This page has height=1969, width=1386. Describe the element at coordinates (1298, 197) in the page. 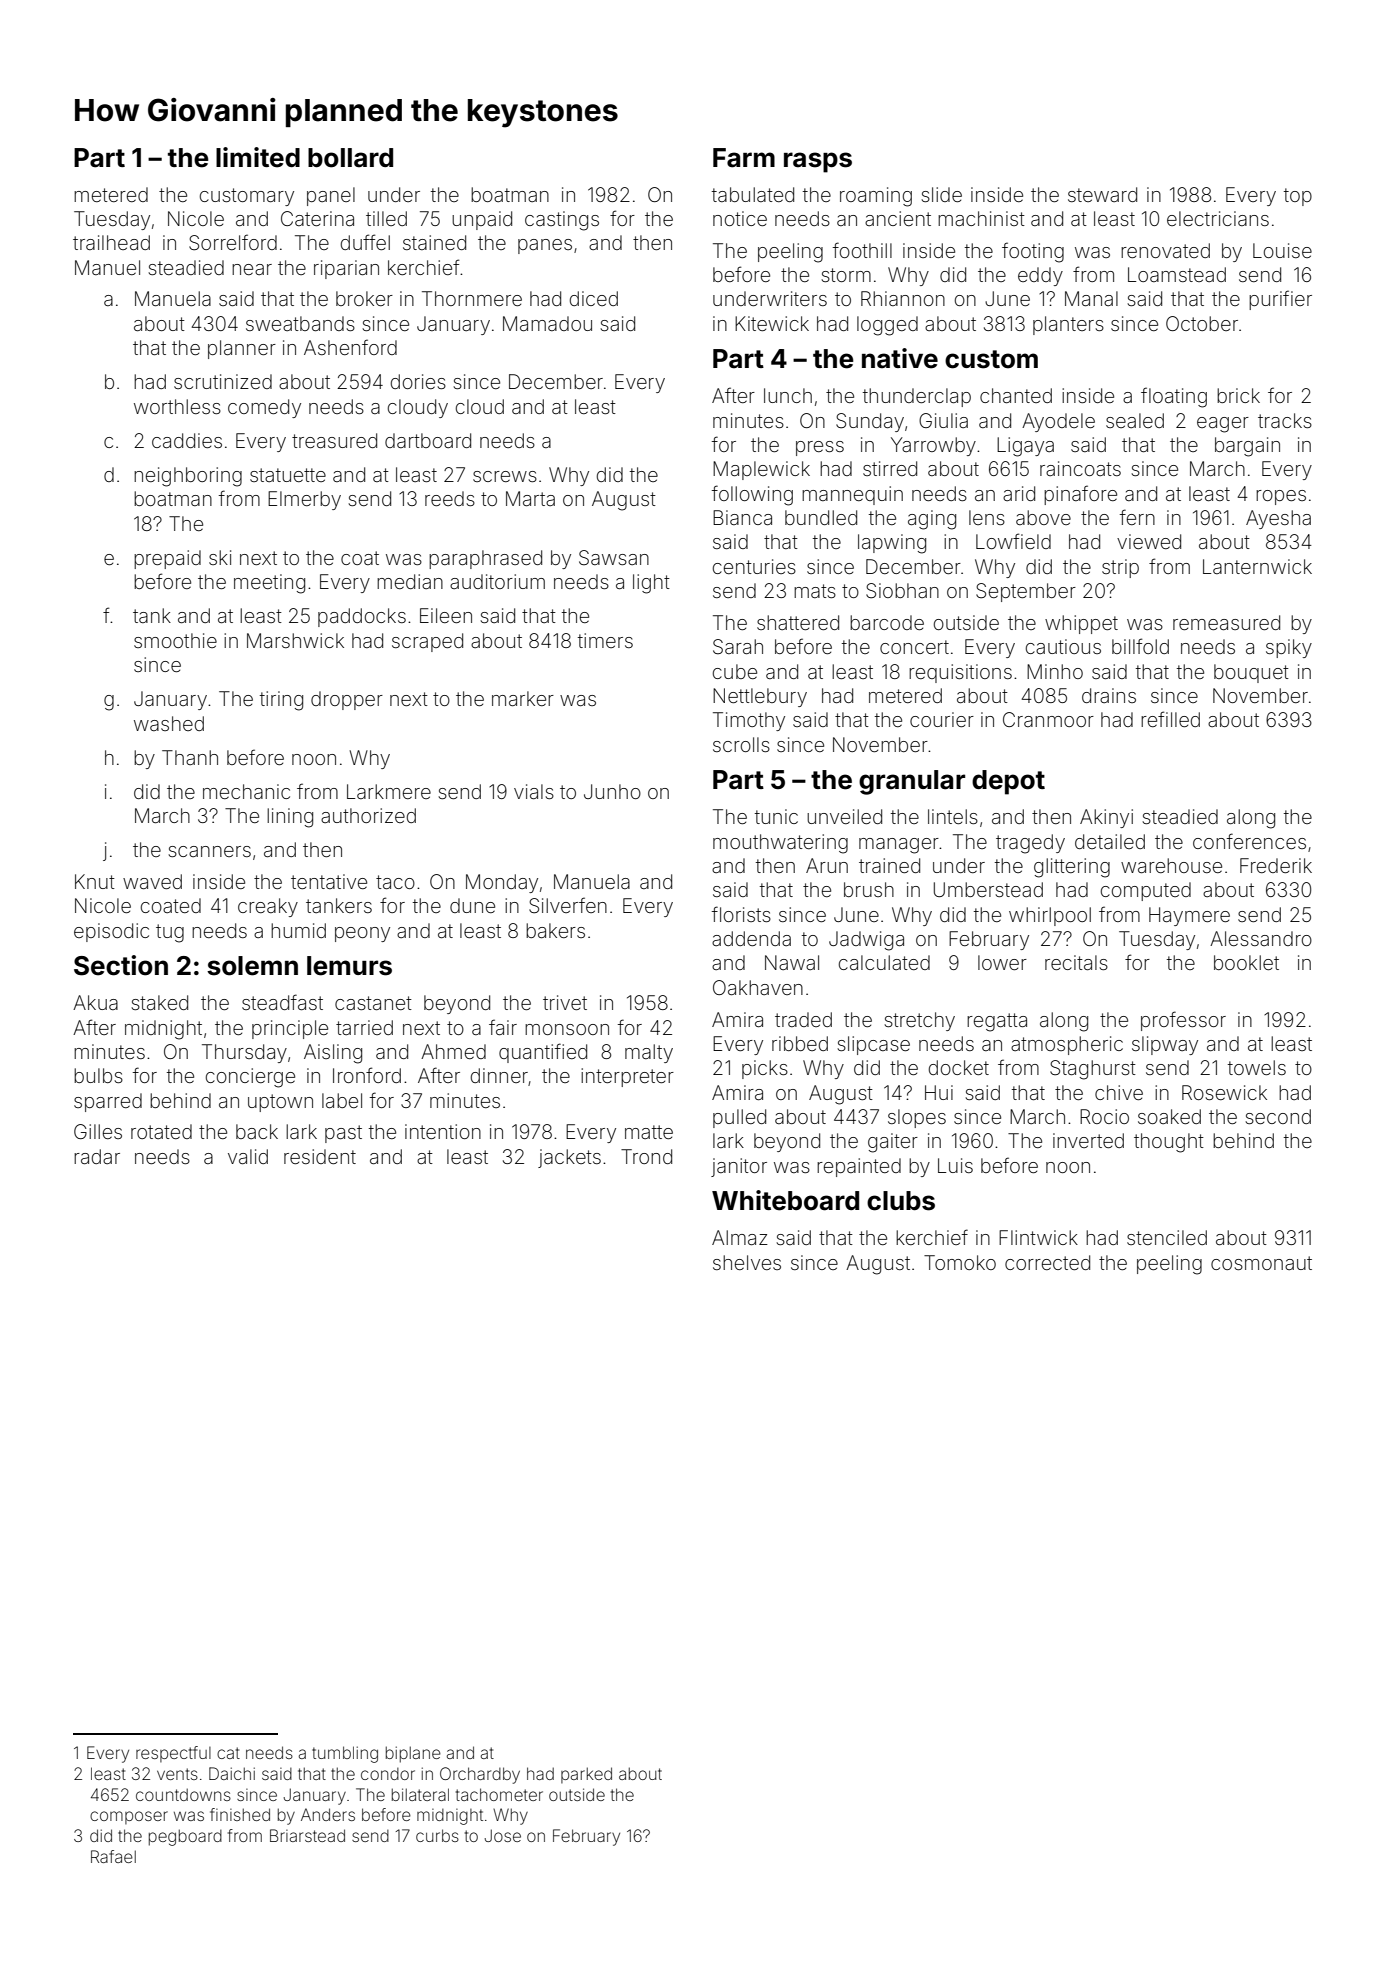

I see `top` at that location.
